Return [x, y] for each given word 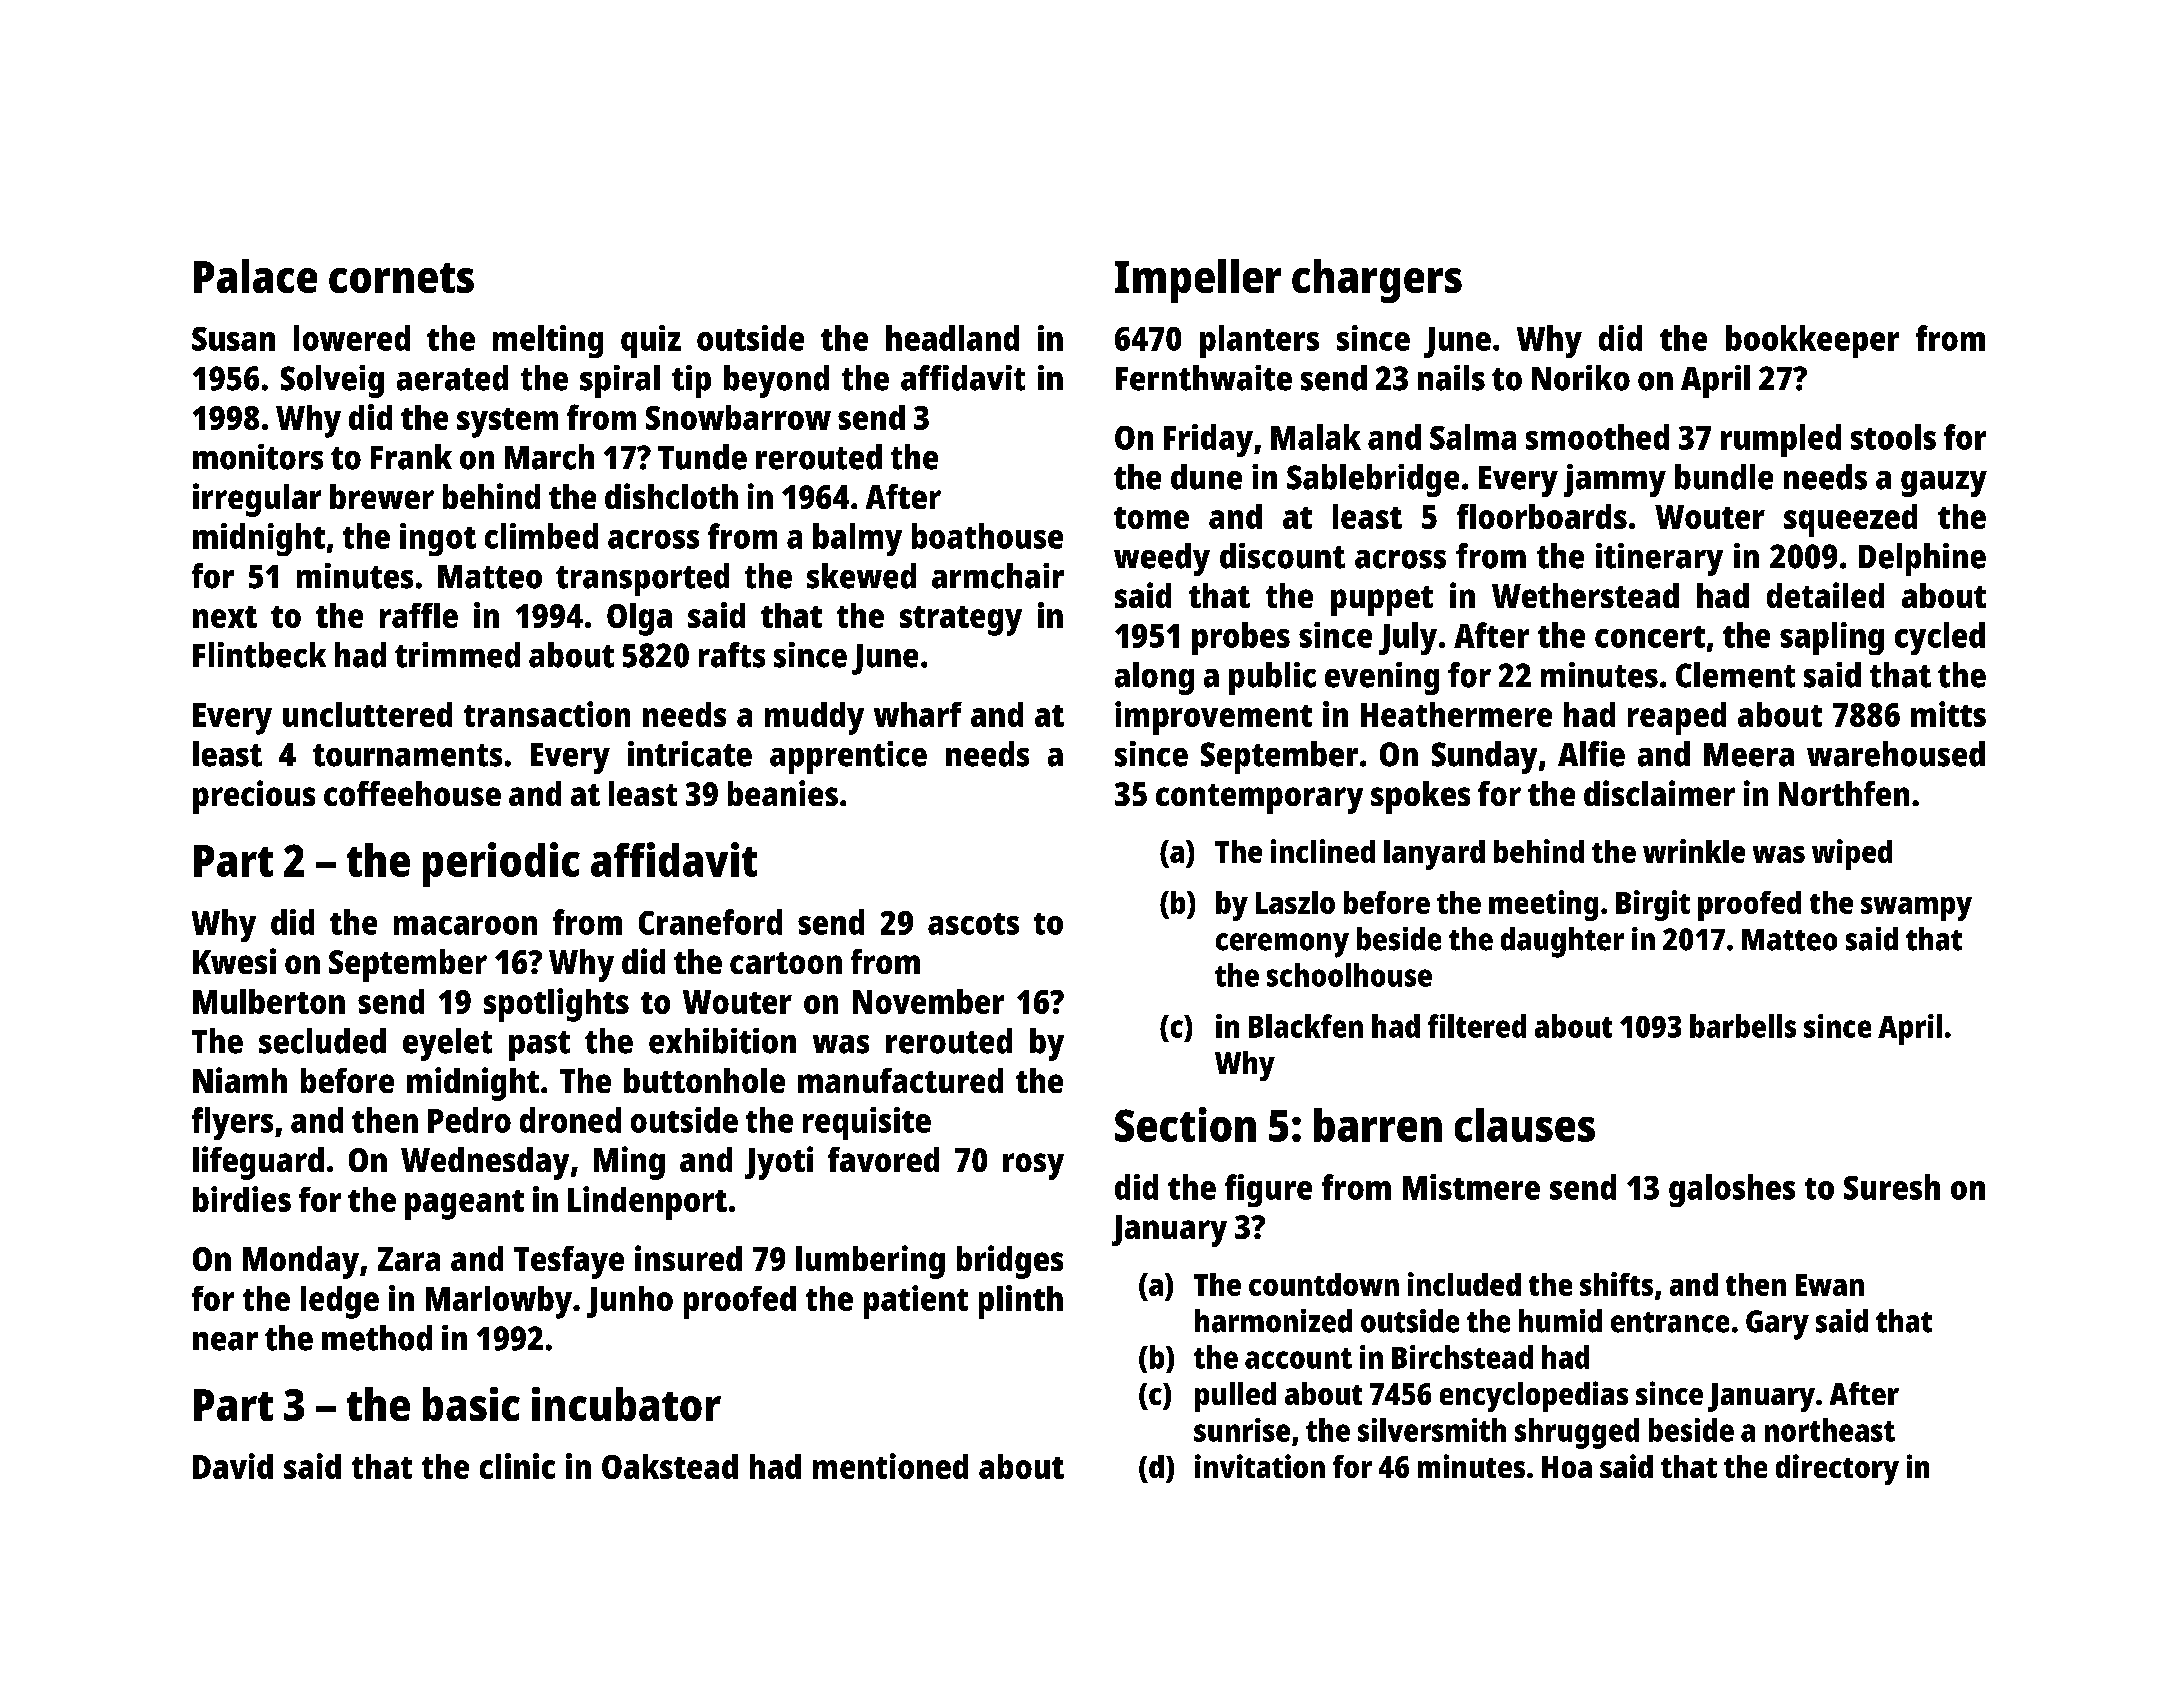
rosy [1033, 1166]
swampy [1916, 909]
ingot [438, 539]
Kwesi [234, 961]
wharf [918, 714]
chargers [1377, 281]
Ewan [1830, 1285]
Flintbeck [259, 655]
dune [1206, 477]
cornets [401, 278]
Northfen [1844, 793]
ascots [973, 924]
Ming [629, 1163]
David [233, 1466]
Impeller [1198, 281]
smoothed [1597, 437]
